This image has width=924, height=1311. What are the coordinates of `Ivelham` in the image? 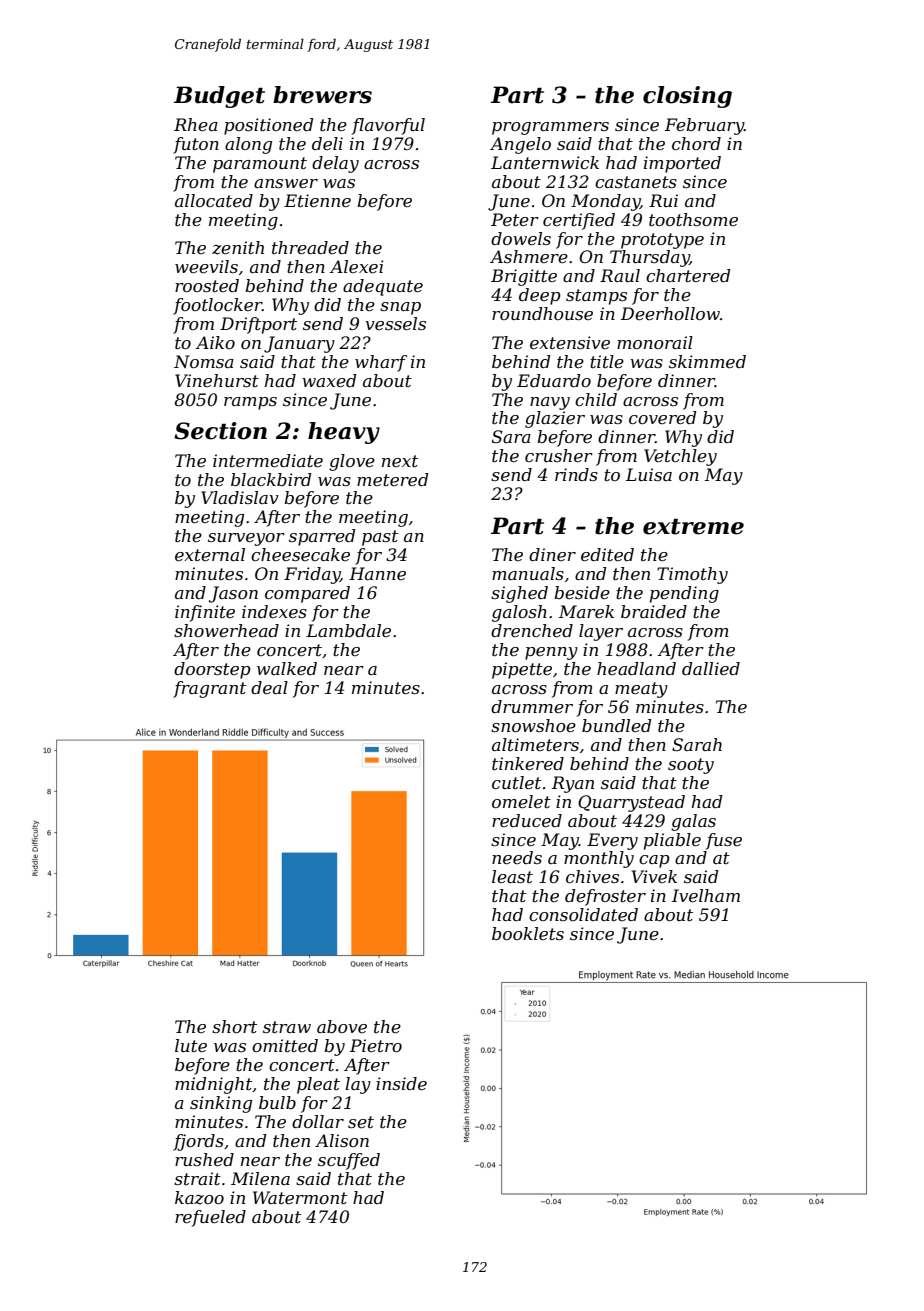 It's located at (706, 895).
